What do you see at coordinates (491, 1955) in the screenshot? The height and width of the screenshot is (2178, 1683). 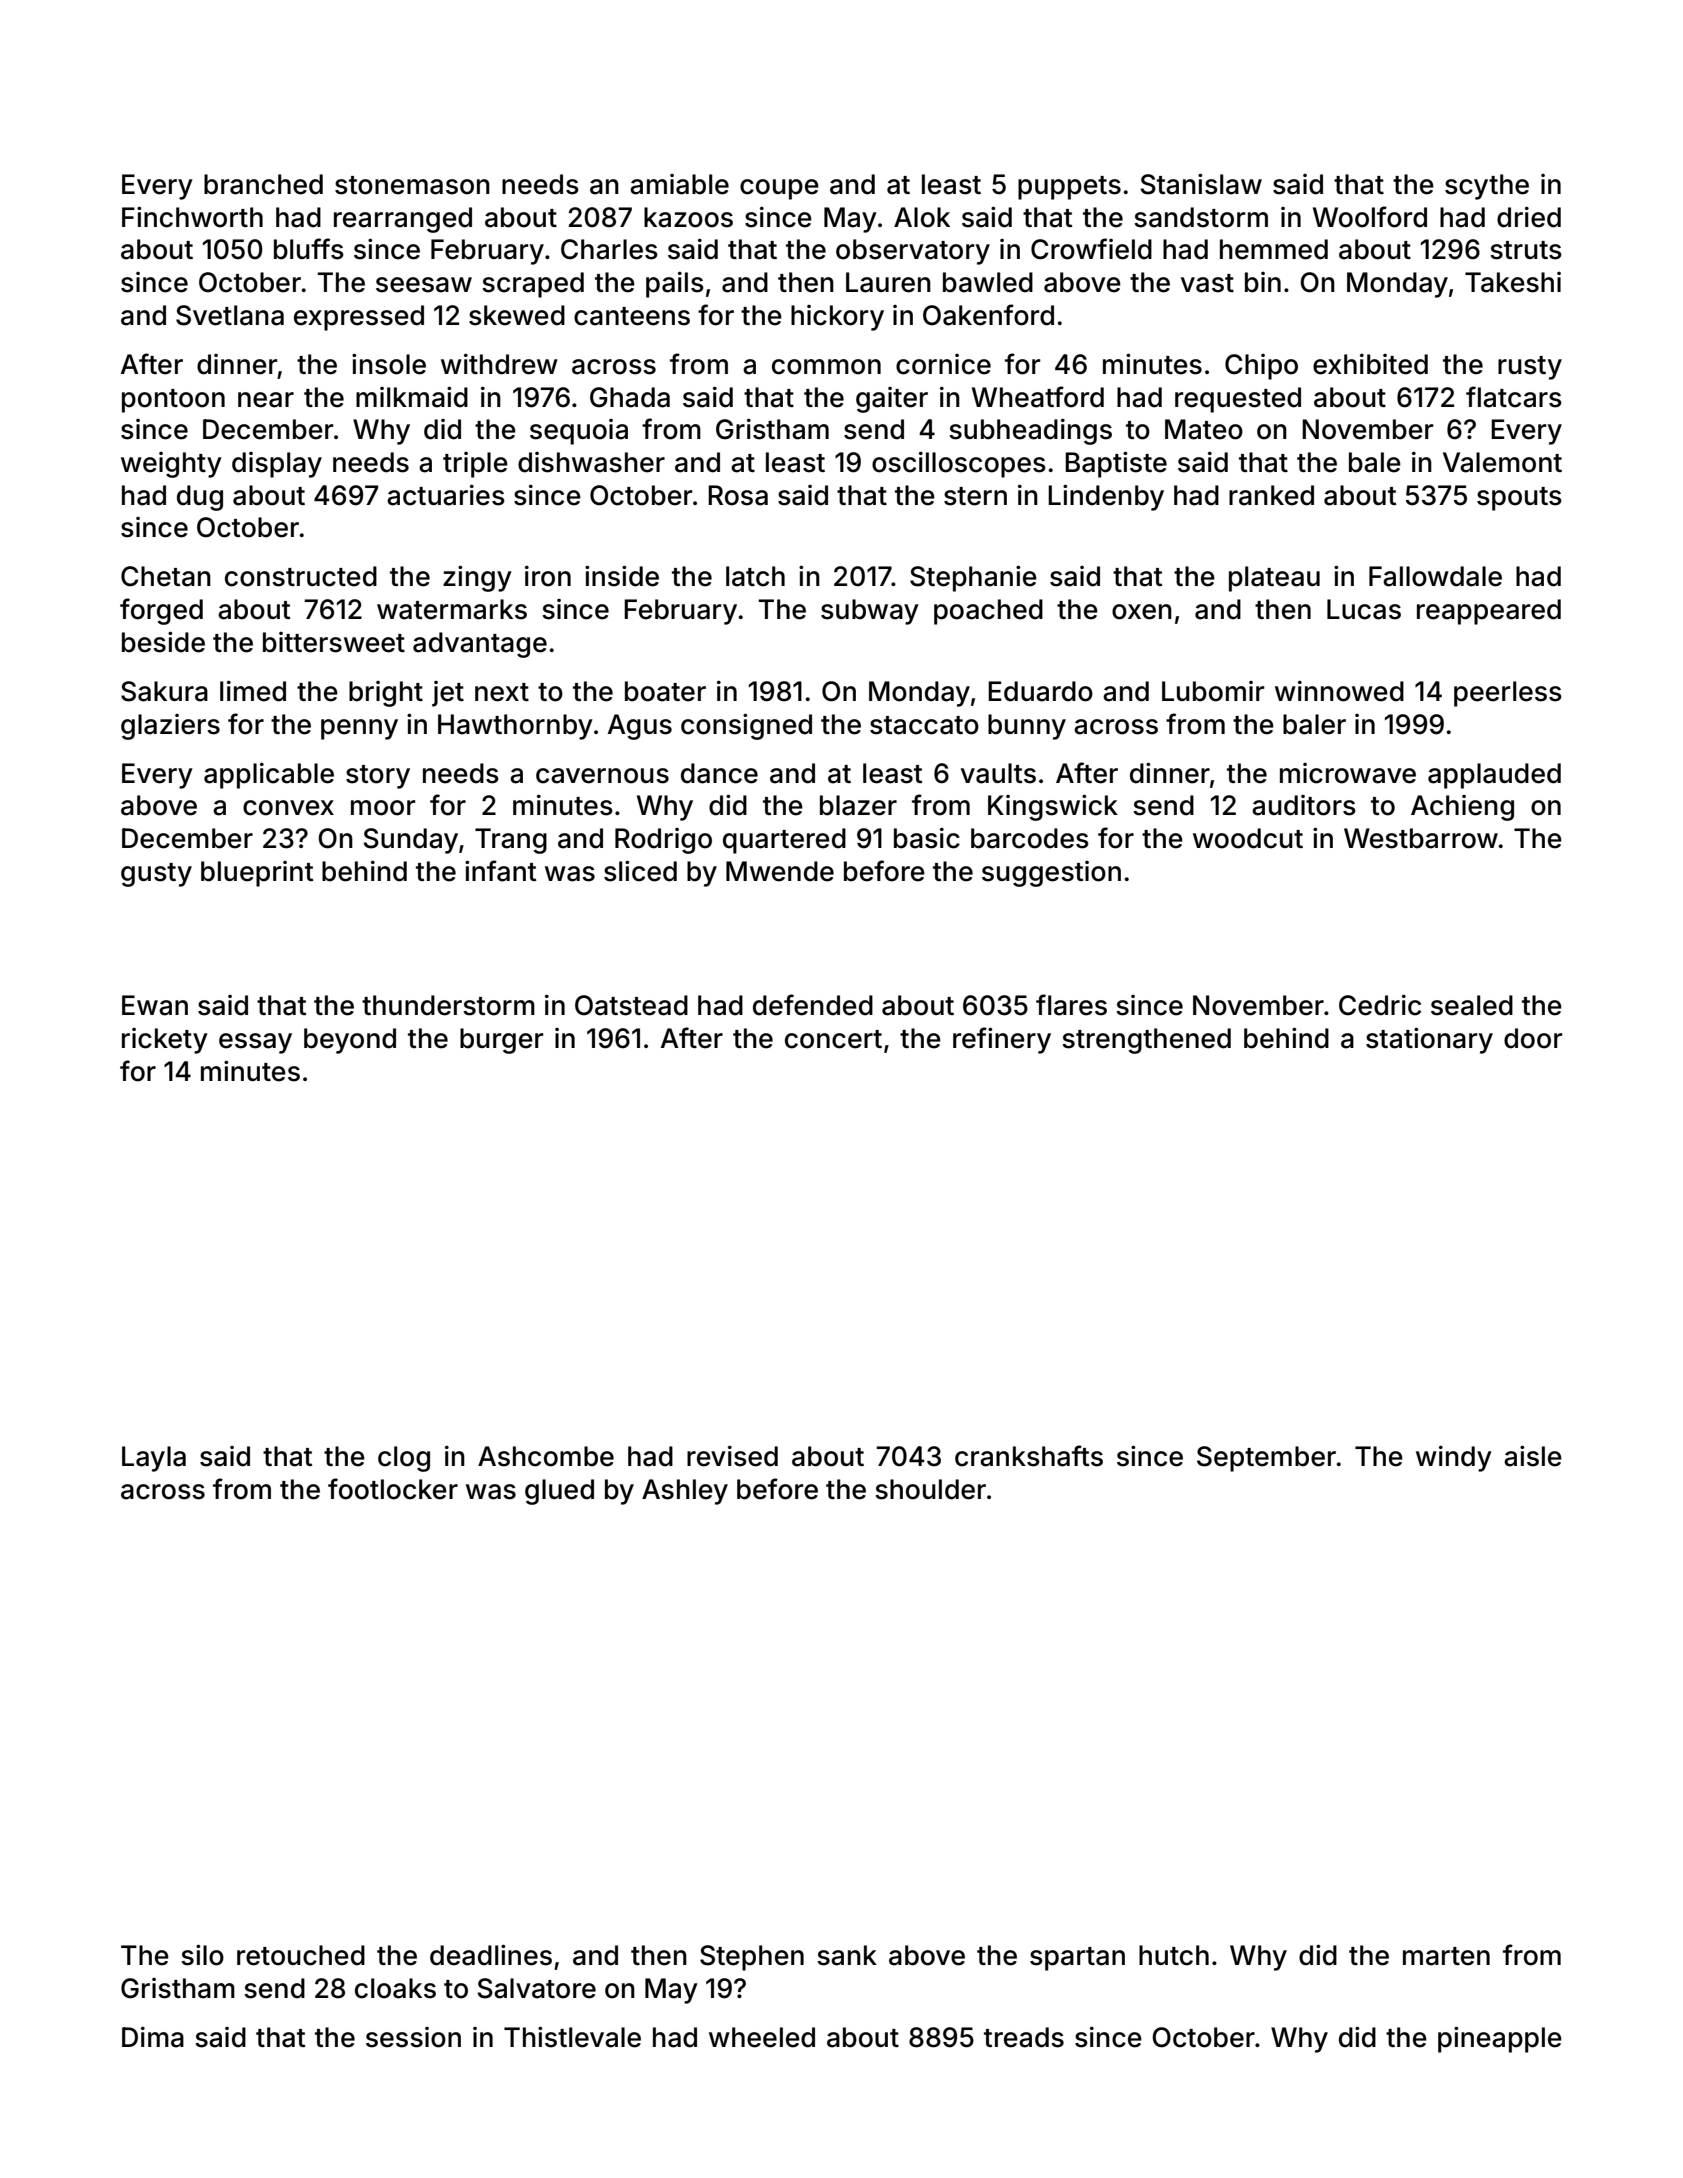 I see `deadlines` at bounding box center [491, 1955].
